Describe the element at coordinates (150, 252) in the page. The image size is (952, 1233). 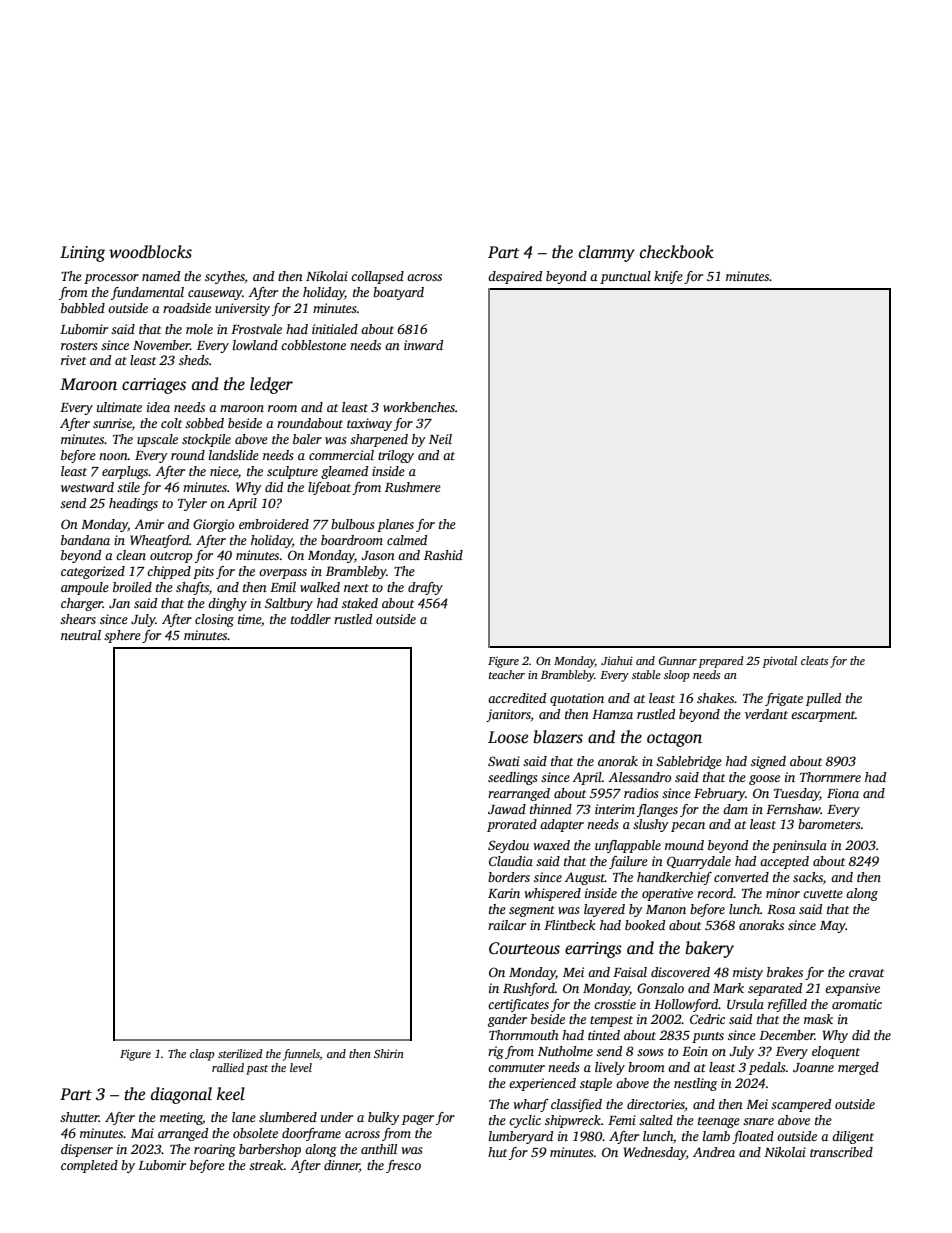
I see `woodblocks` at that location.
